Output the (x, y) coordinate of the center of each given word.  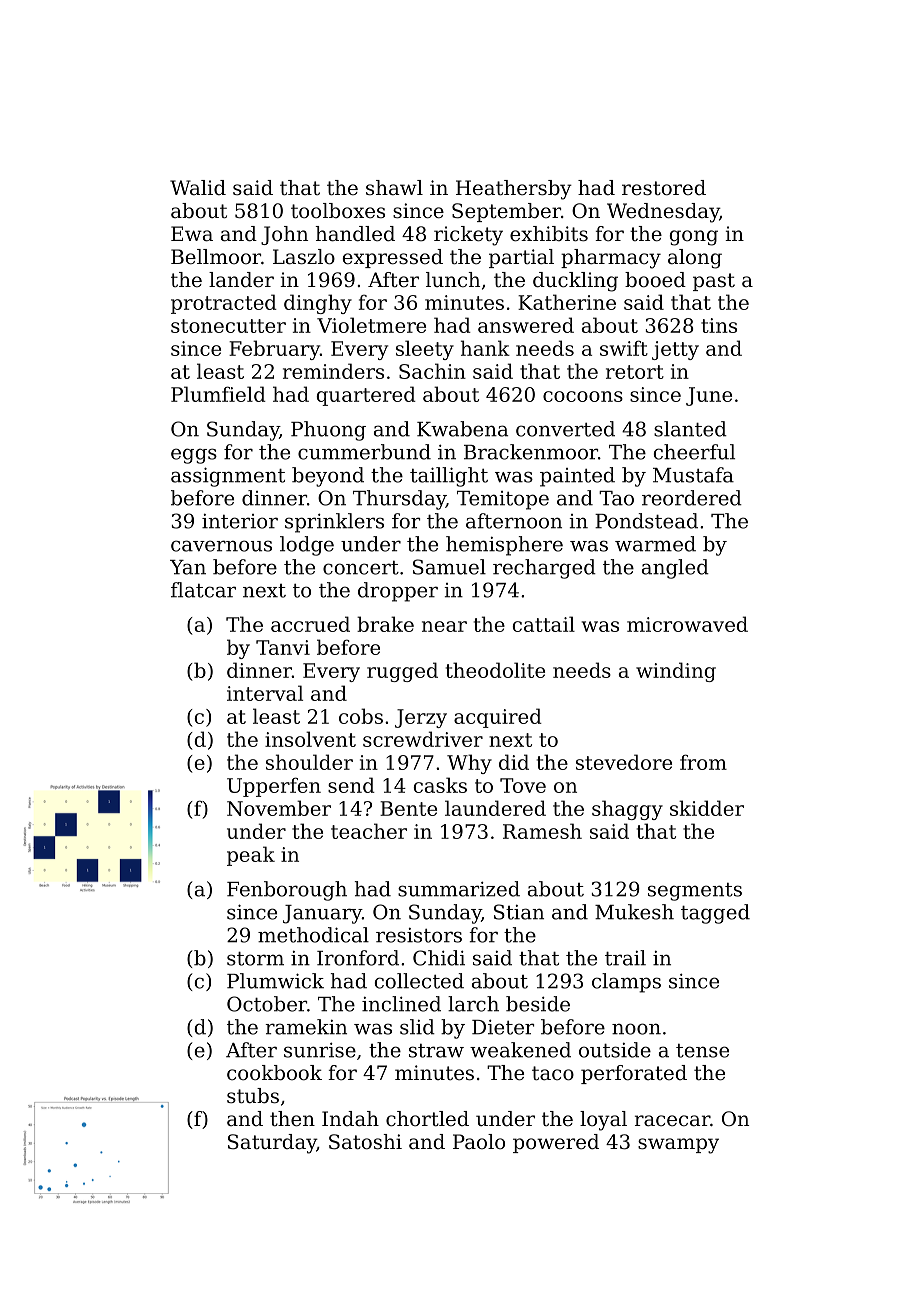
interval (265, 693)
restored (664, 188)
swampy (678, 1146)
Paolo (479, 1142)
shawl (394, 187)
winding (676, 672)
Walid (198, 187)
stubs (253, 1096)
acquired (498, 718)
